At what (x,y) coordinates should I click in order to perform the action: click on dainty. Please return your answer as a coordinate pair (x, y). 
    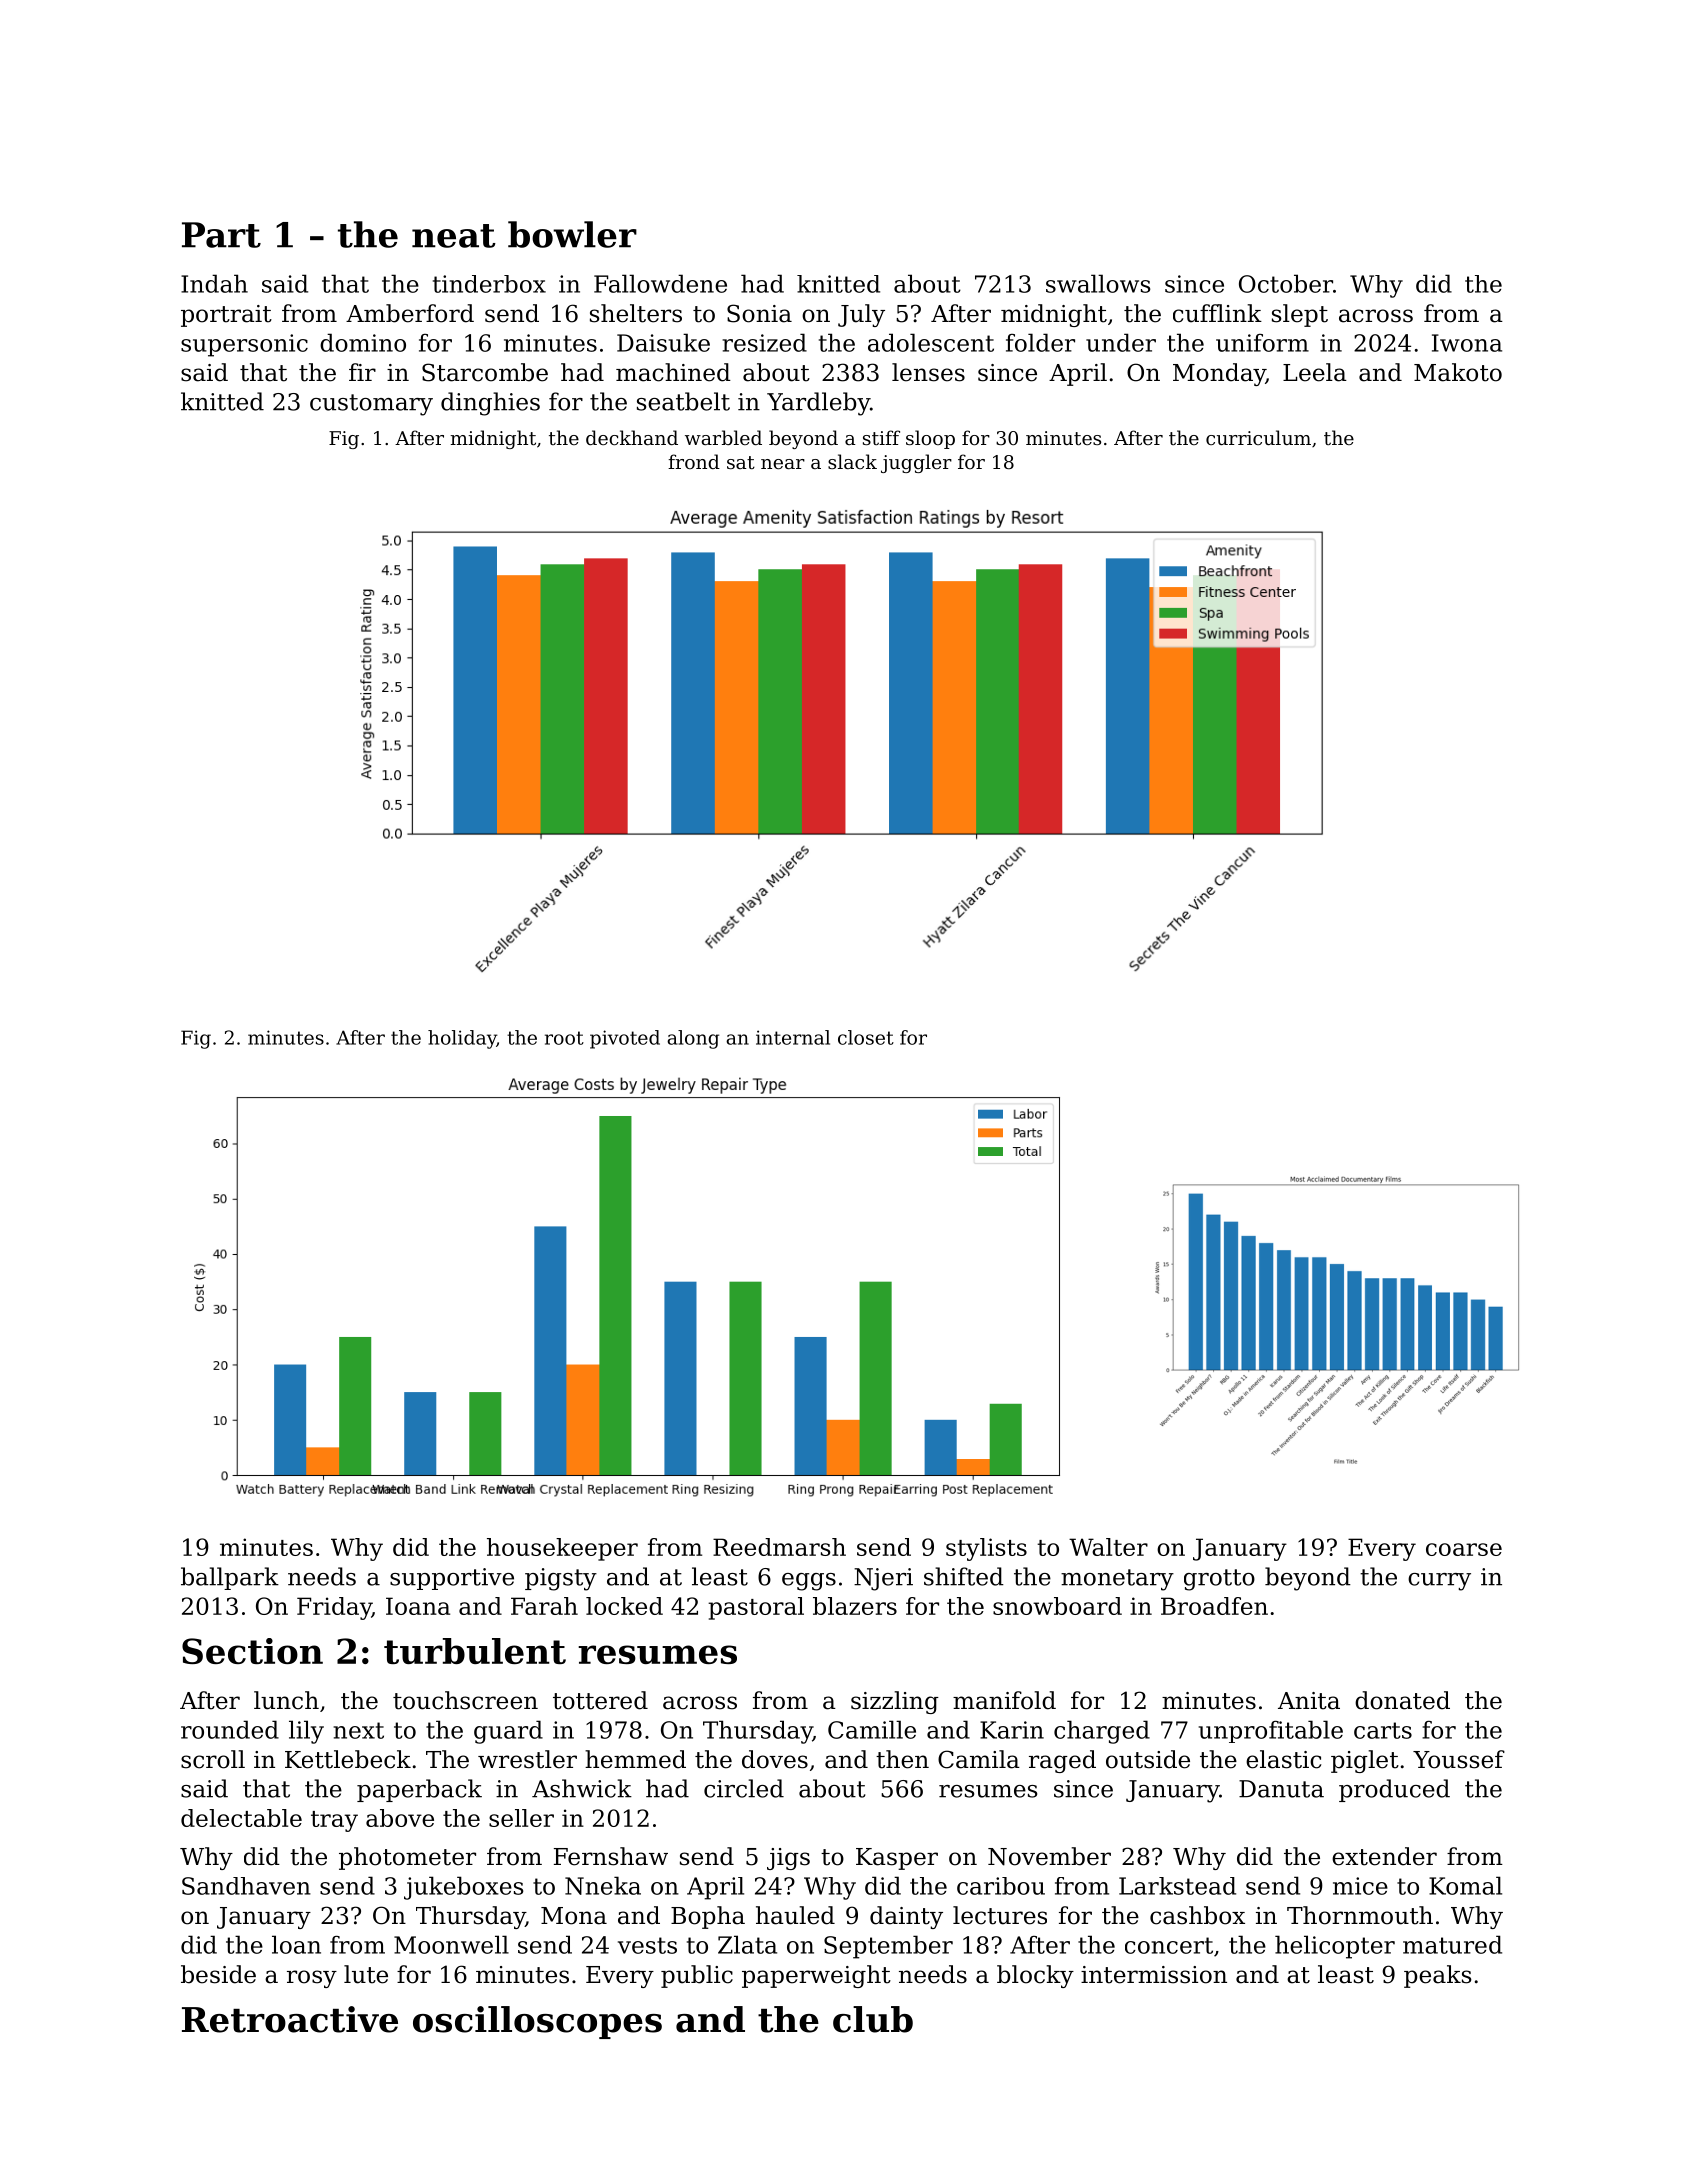
    Looking at the image, I should click on (906, 1917).
